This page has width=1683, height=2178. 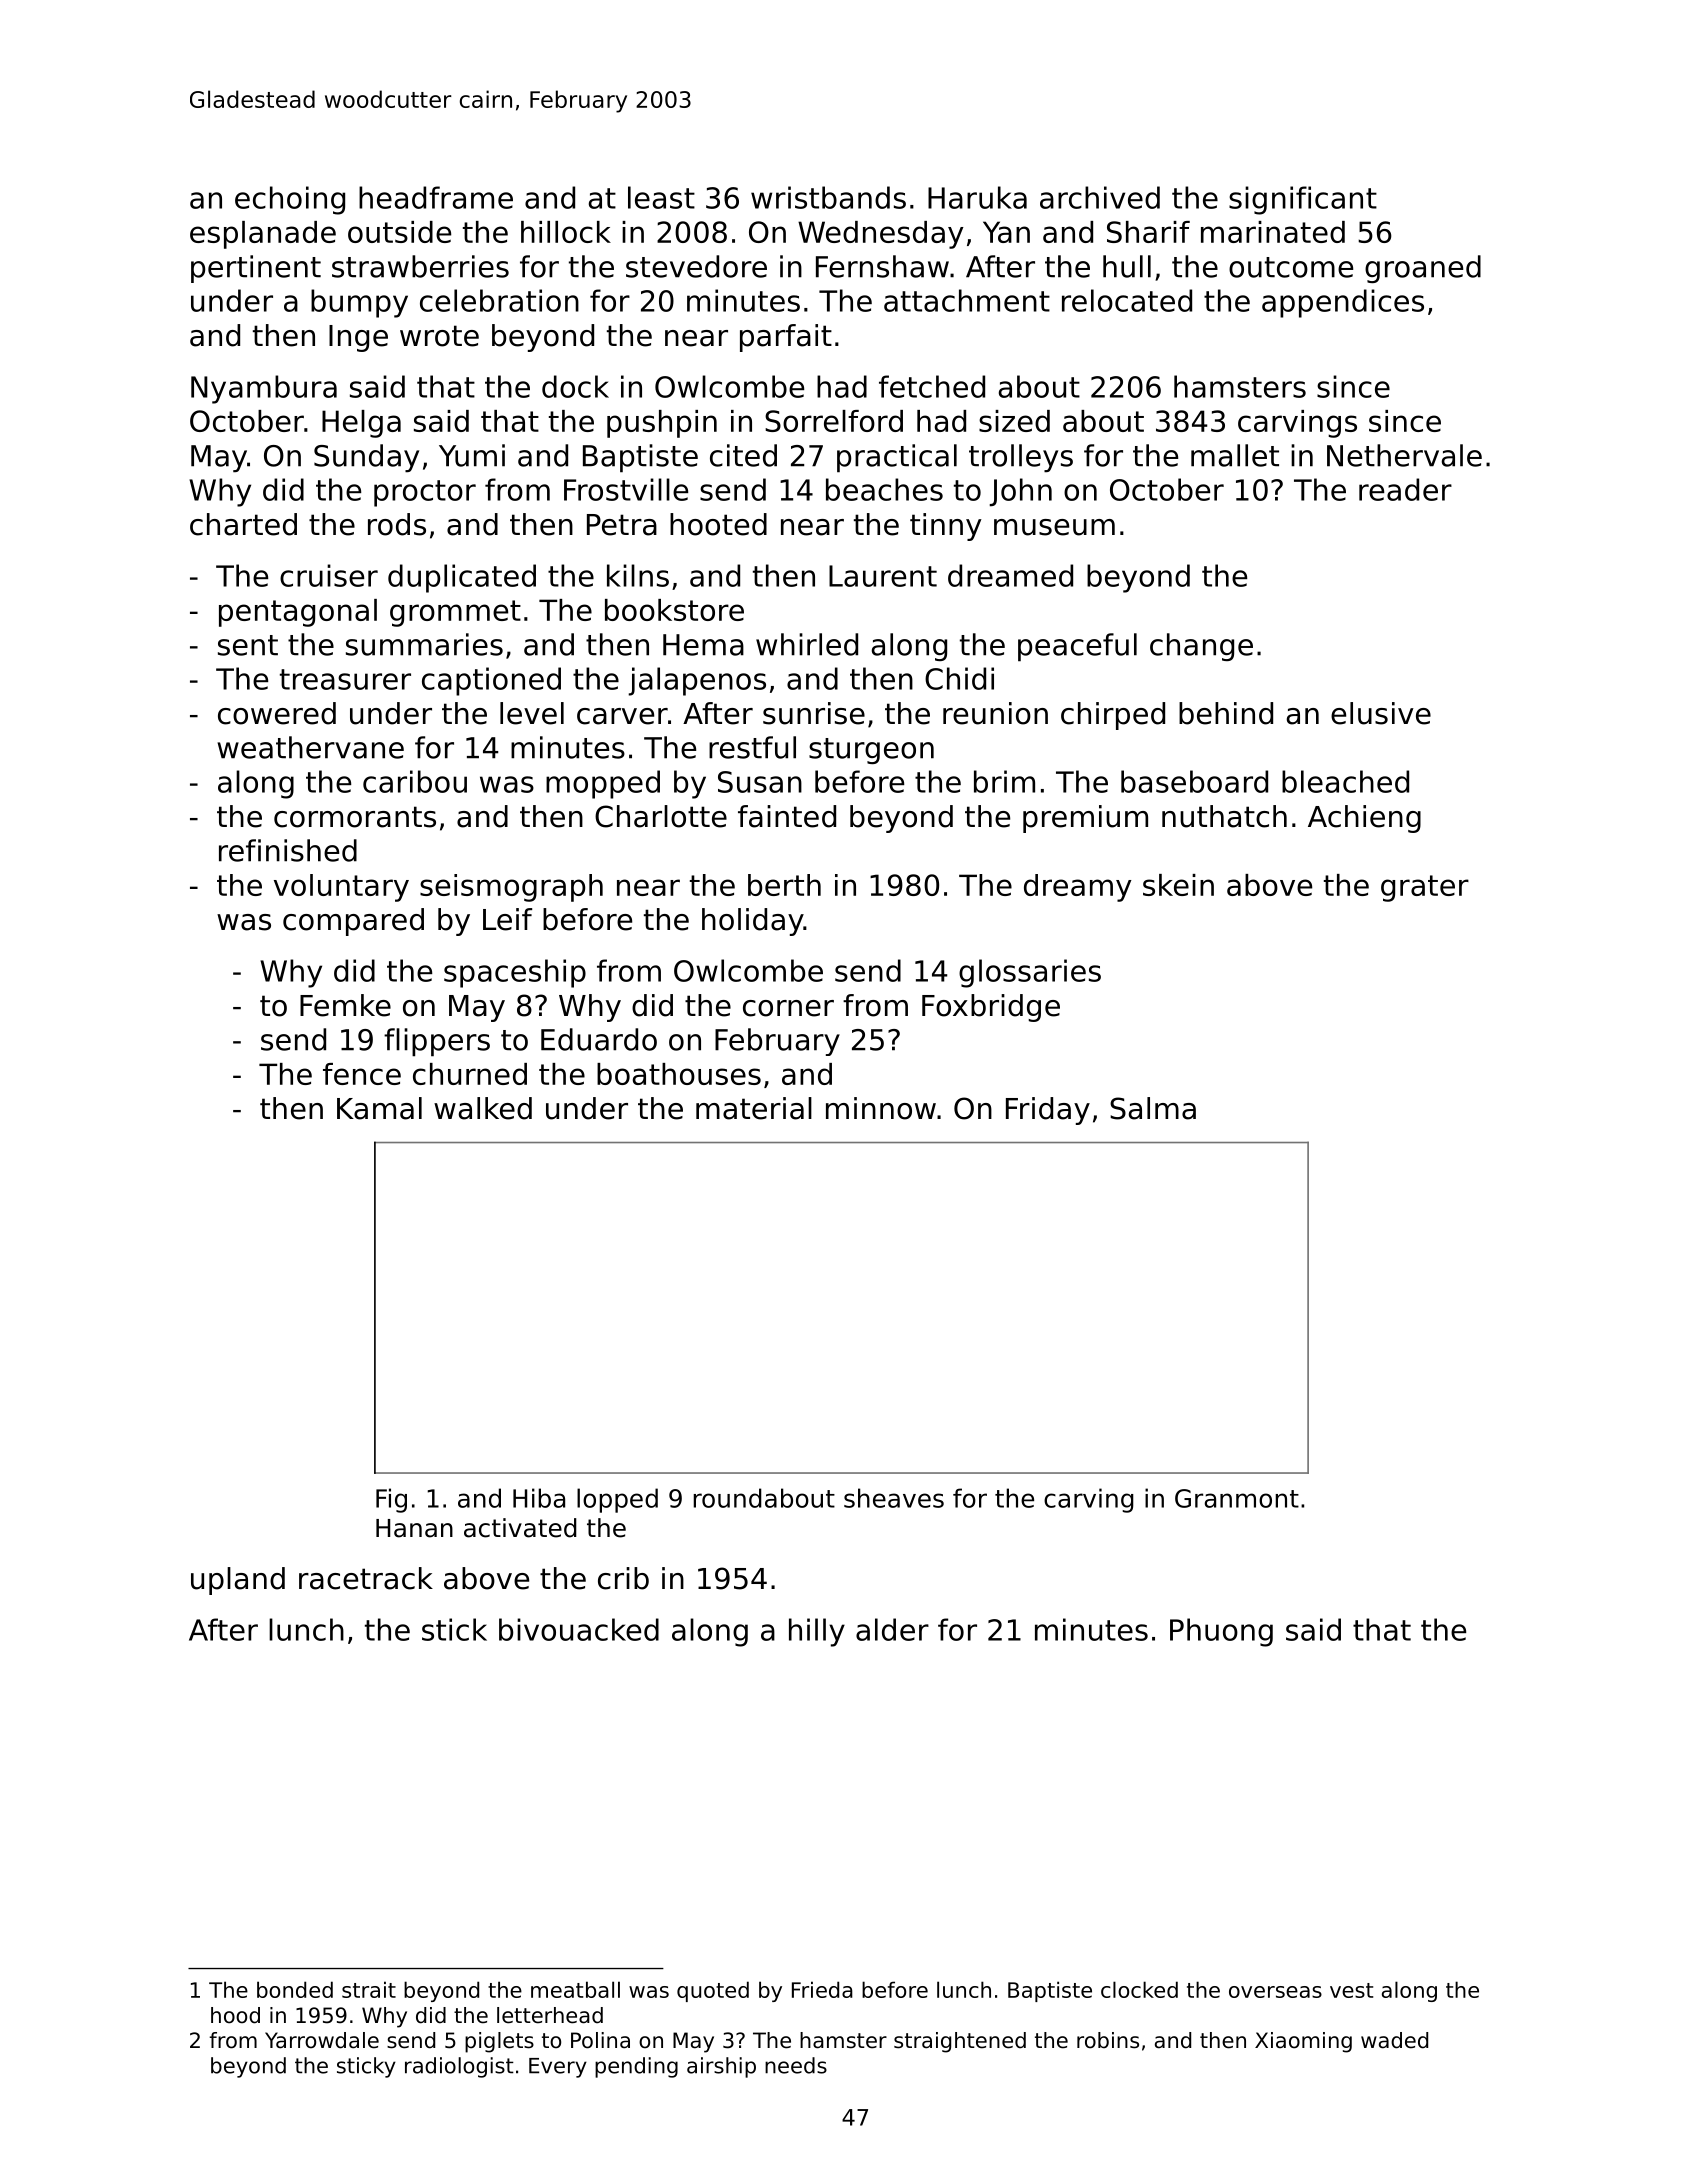 I want to click on walked, so click(x=483, y=1108).
